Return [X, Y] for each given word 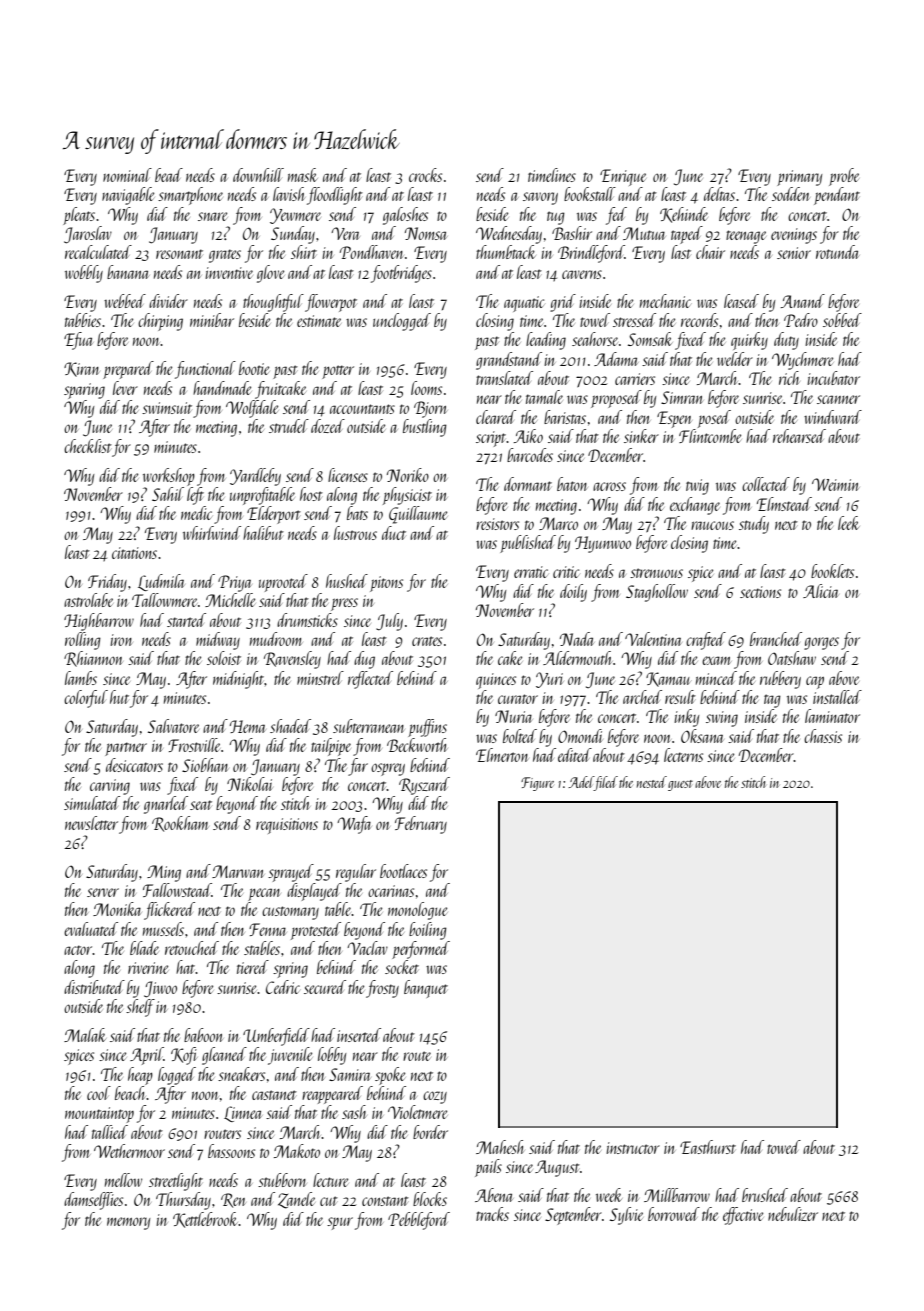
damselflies [93, 1201]
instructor [633, 1148]
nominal [127, 175]
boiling [428, 931]
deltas [719, 194]
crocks [425, 175]
